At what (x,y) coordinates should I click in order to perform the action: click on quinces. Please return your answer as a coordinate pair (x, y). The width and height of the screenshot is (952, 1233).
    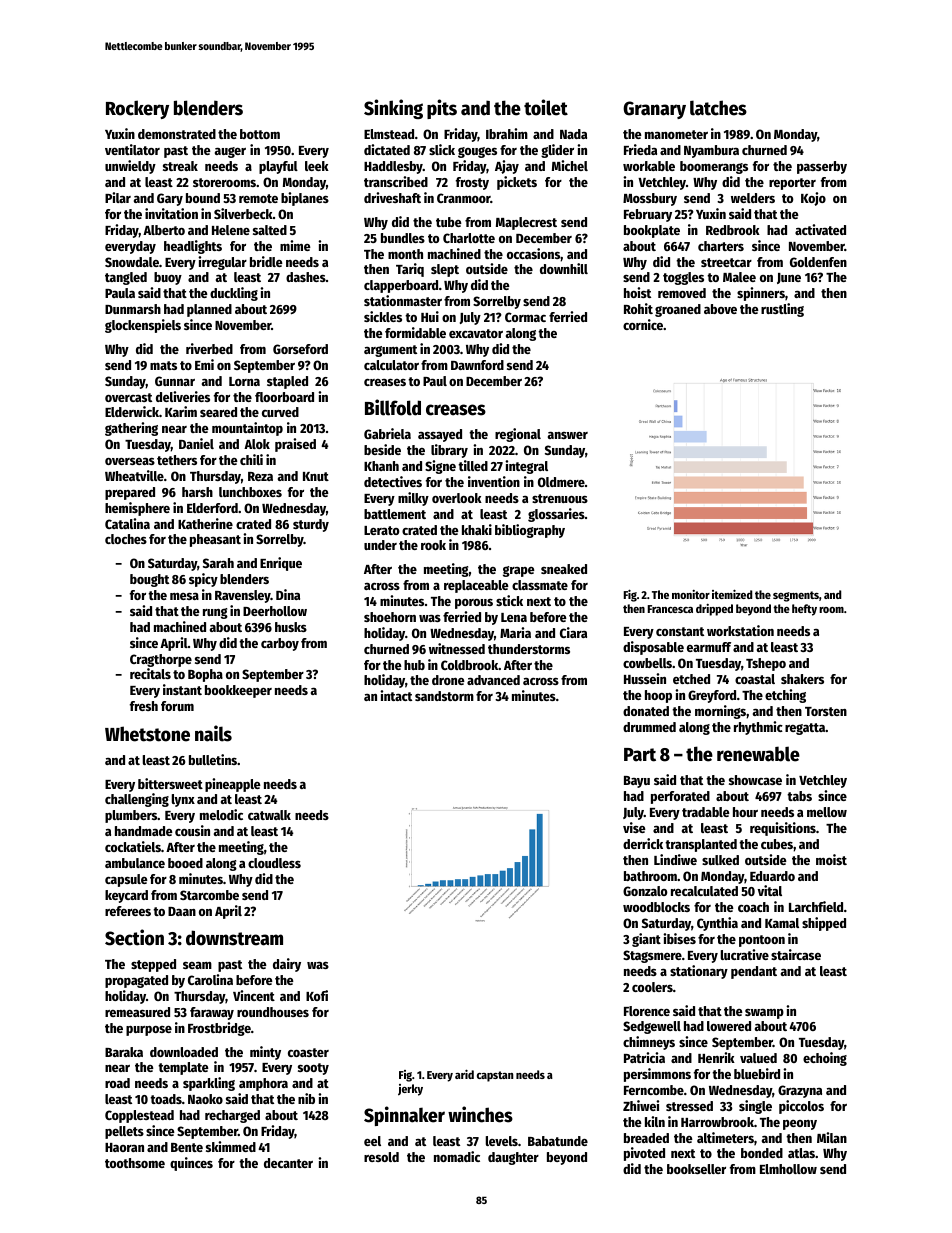
    Looking at the image, I should click on (191, 1164).
